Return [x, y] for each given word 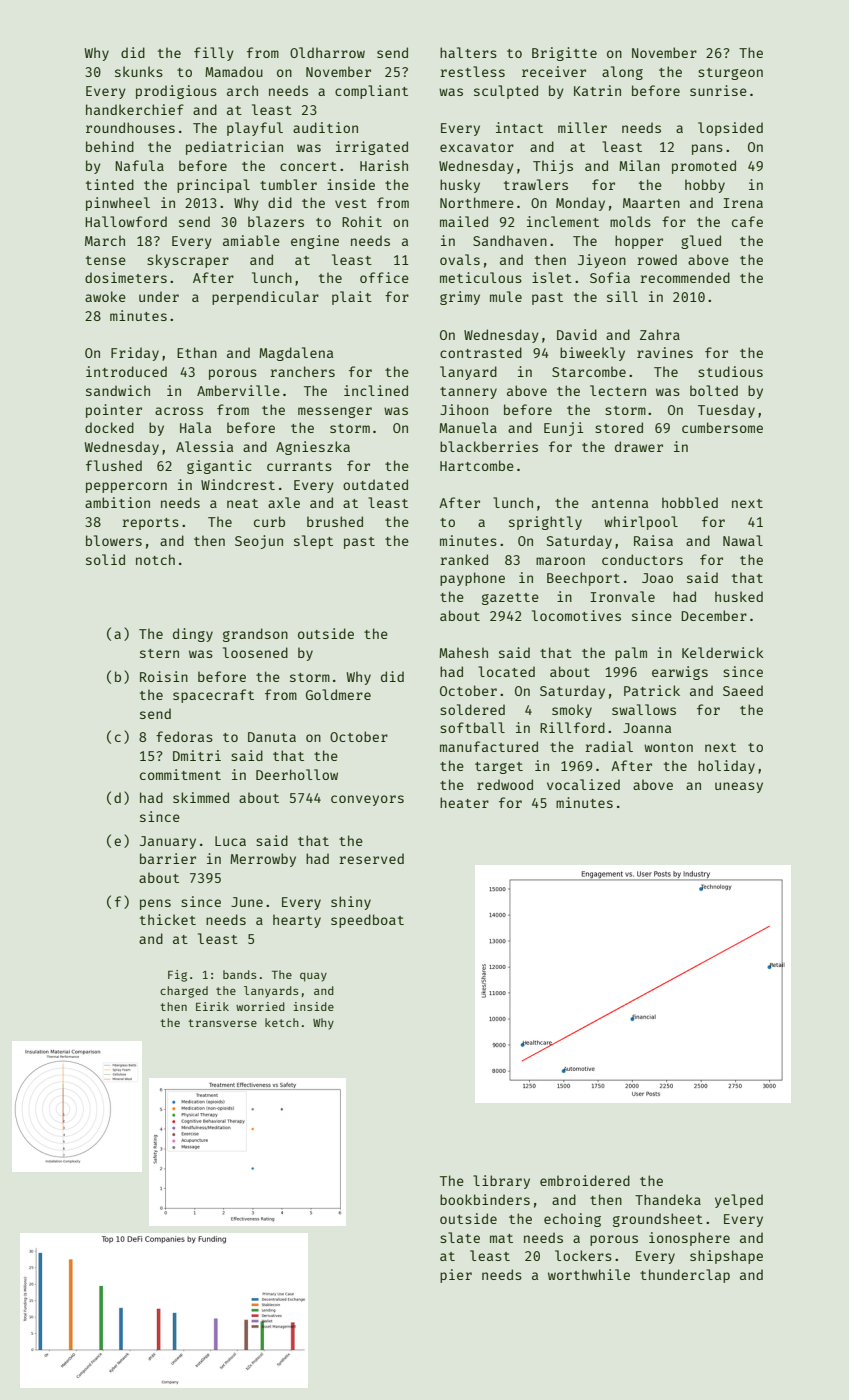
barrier [168, 858]
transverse [222, 1023]
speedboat [367, 921]
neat [242, 503]
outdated [375, 484]
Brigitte [564, 54]
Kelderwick [723, 652]
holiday [726, 767]
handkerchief [135, 109]
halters [468, 52]
